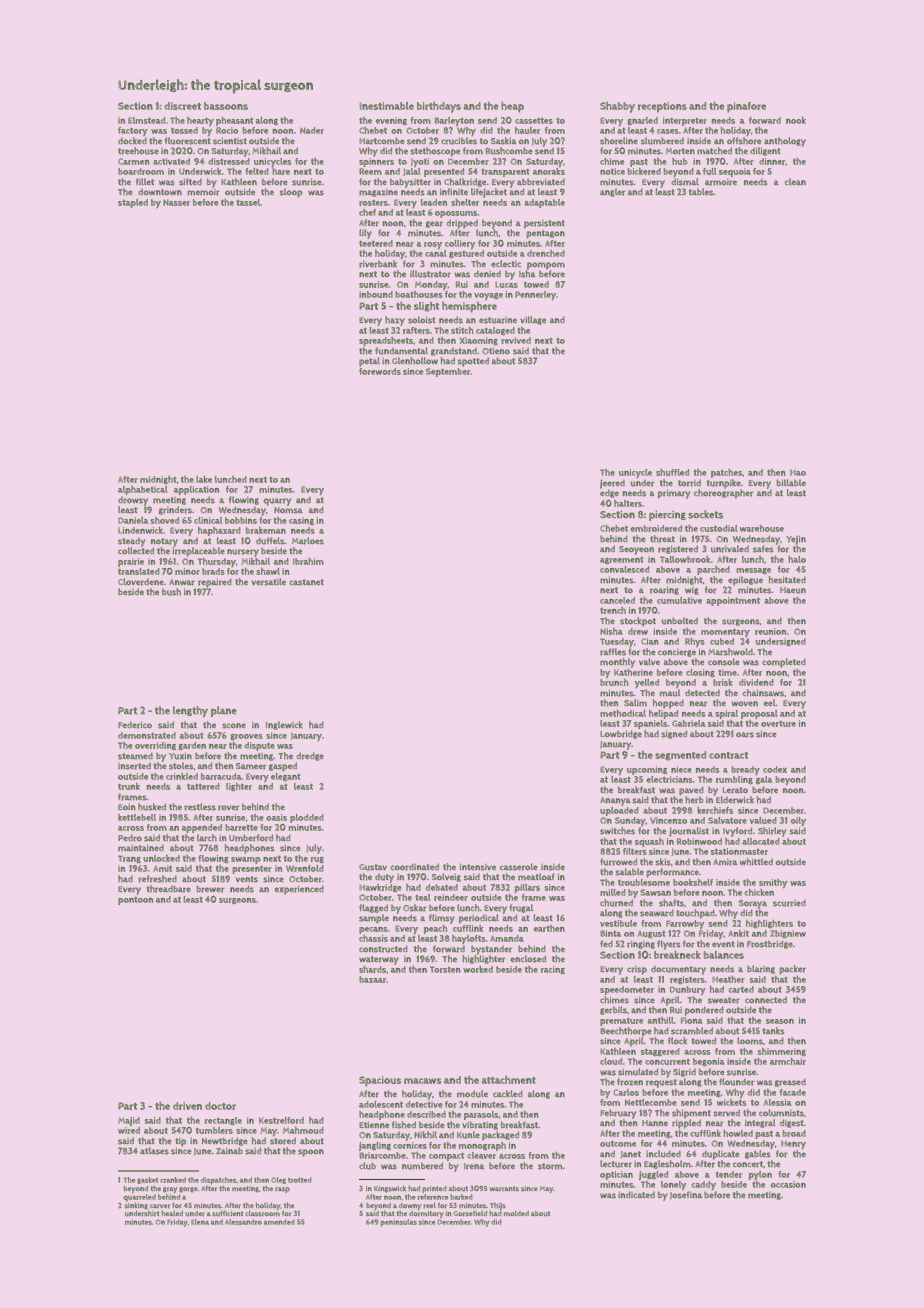 The width and height of the document is (924, 1308). I want to click on September, so click(448, 372).
